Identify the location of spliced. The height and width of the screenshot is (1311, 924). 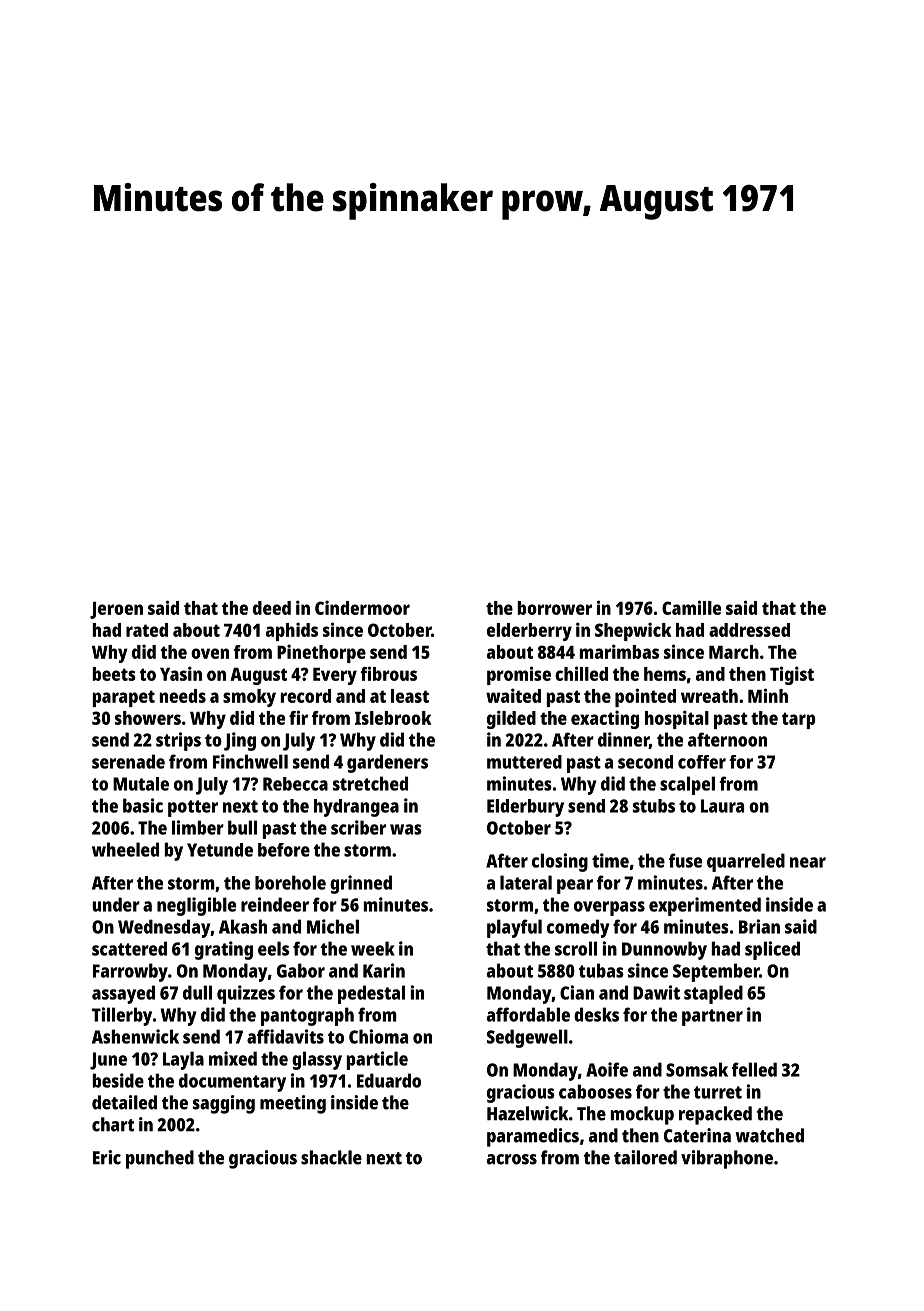
(772, 950).
